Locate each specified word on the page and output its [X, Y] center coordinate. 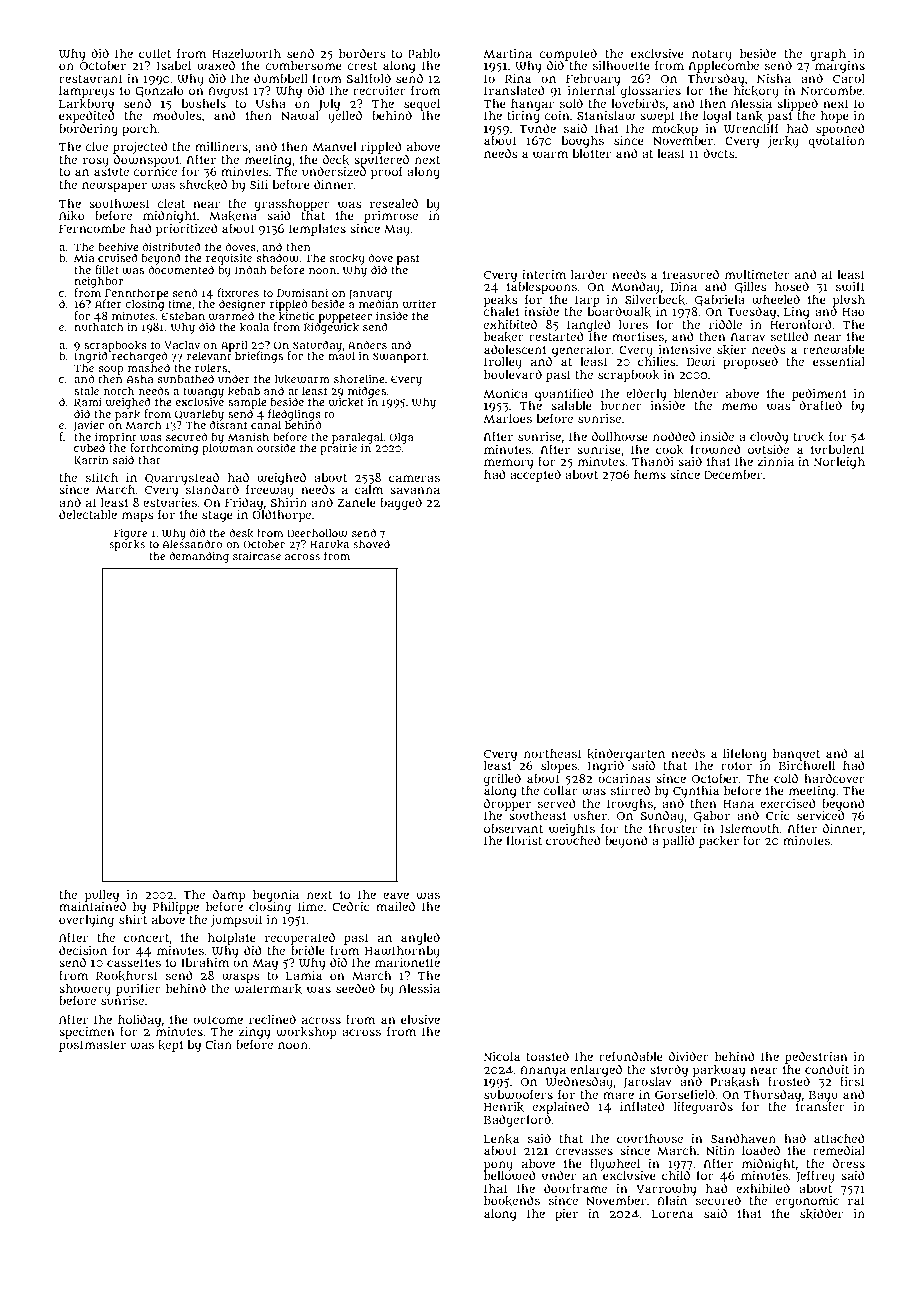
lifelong [745, 754]
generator [581, 351]
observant [513, 828]
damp [229, 895]
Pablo [424, 53]
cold [786, 778]
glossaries [651, 92]
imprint [115, 437]
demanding [199, 557]
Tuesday [751, 312]
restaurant [91, 79]
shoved [371, 544]
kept [170, 1046]
